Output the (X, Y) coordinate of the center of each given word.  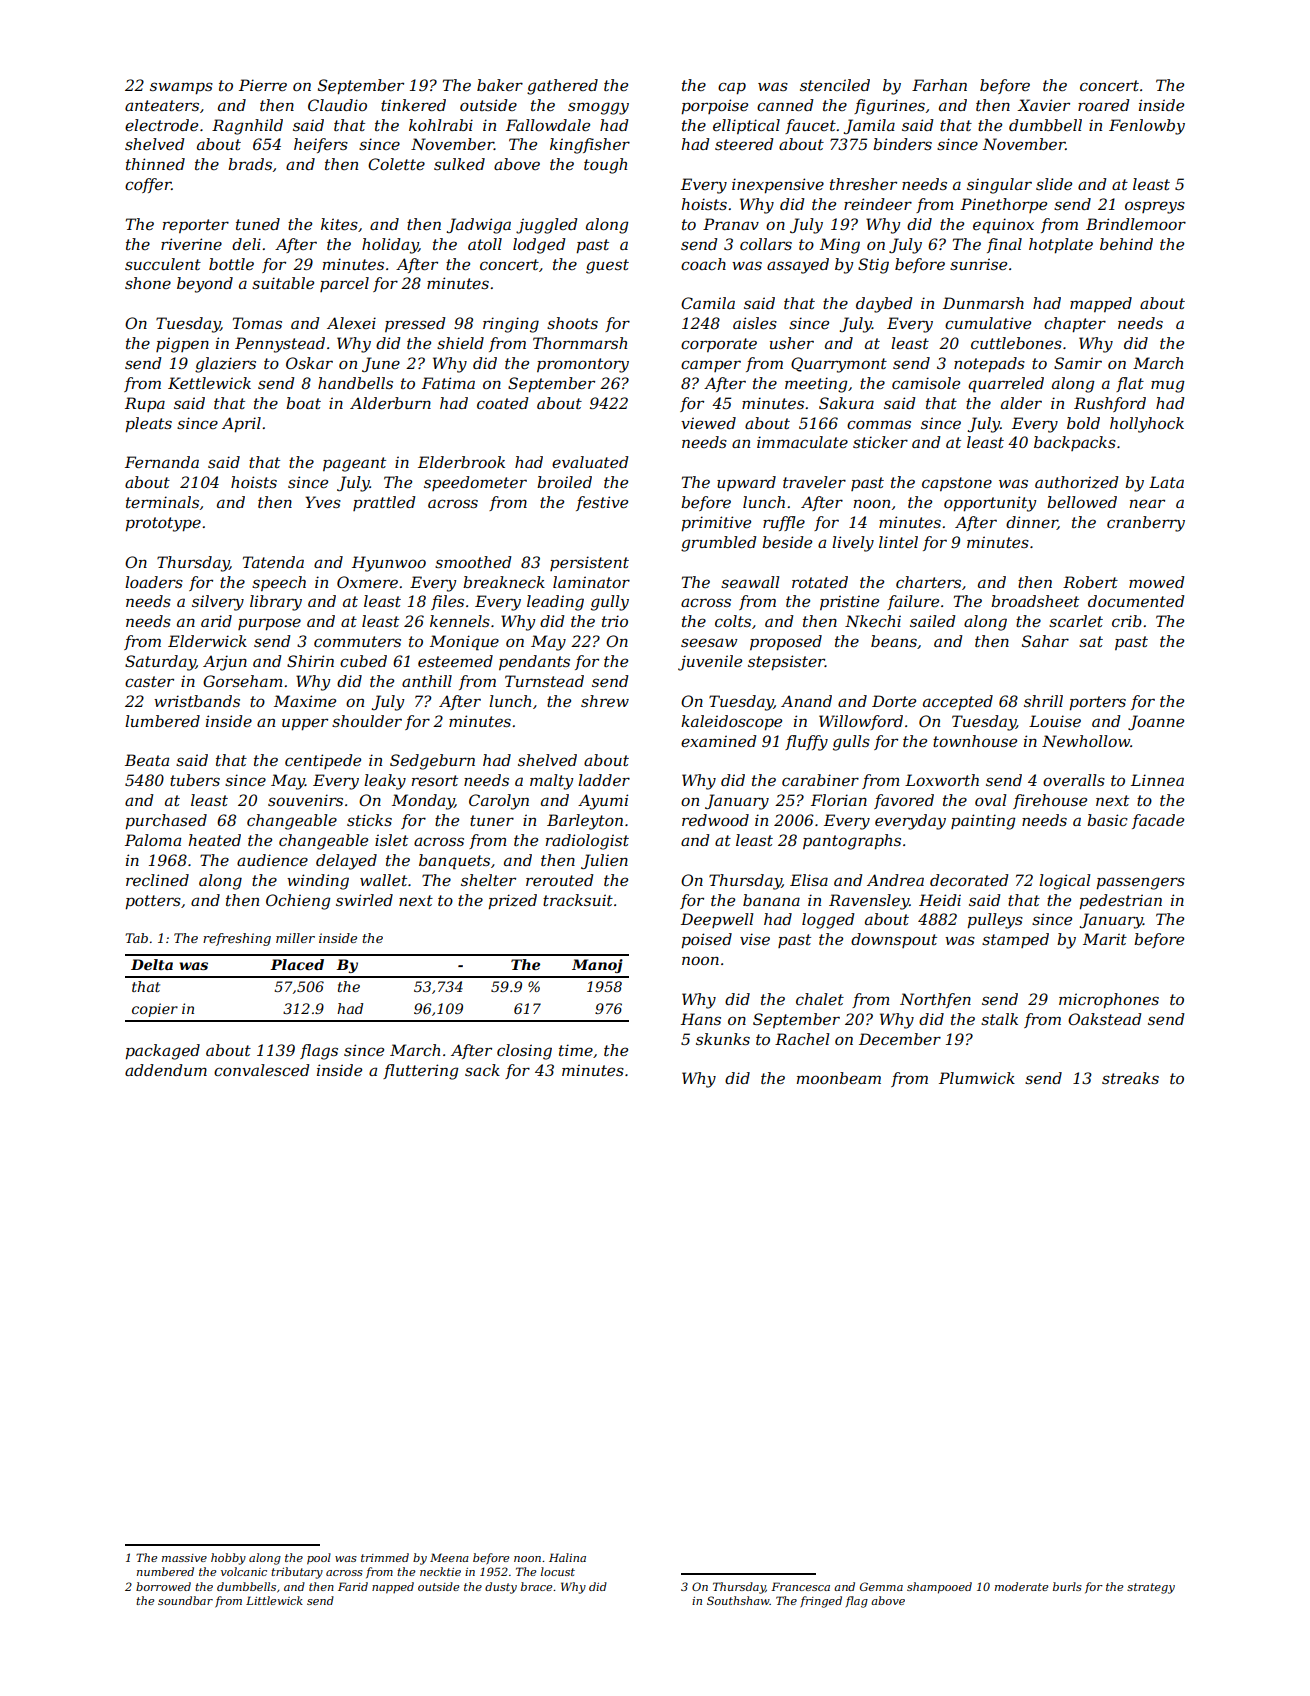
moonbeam (839, 1078)
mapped (1101, 304)
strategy (1151, 1588)
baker (500, 85)
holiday (390, 246)
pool (319, 1559)
